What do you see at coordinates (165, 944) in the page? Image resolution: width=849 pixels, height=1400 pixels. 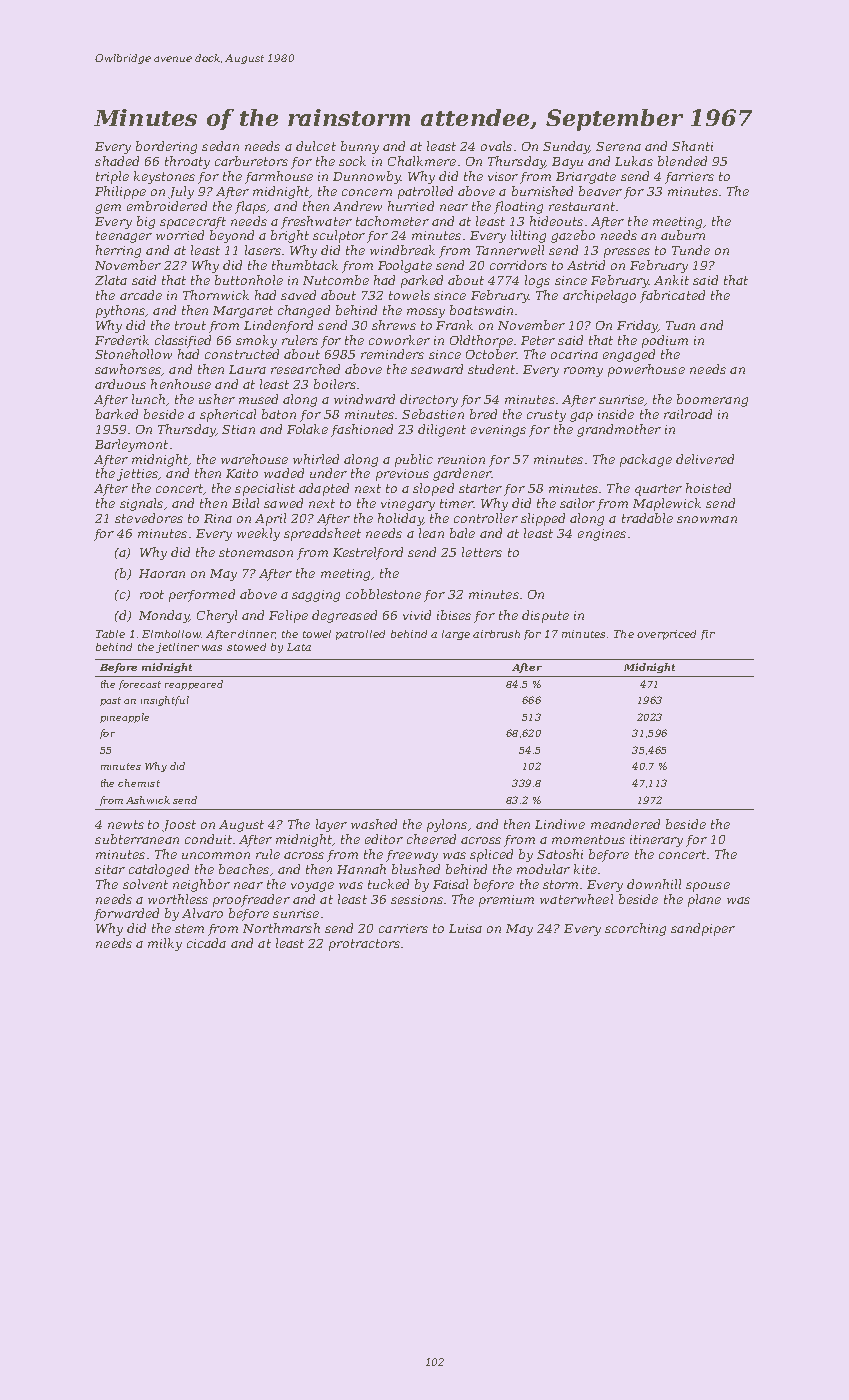 I see `milky` at bounding box center [165, 944].
